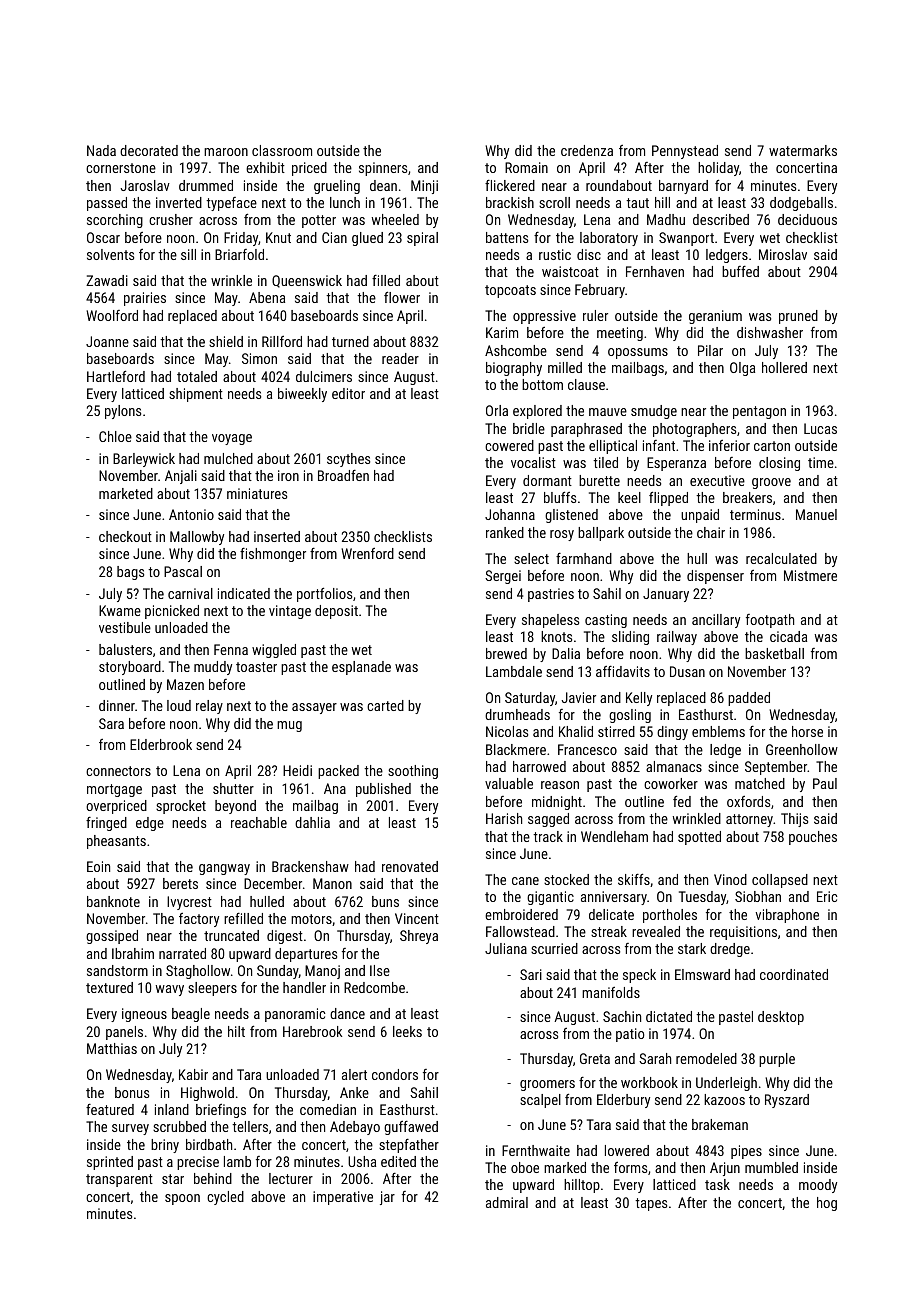 This screenshot has width=924, height=1314. Describe the element at coordinates (101, 150) in the screenshot. I see `Nada` at that location.
